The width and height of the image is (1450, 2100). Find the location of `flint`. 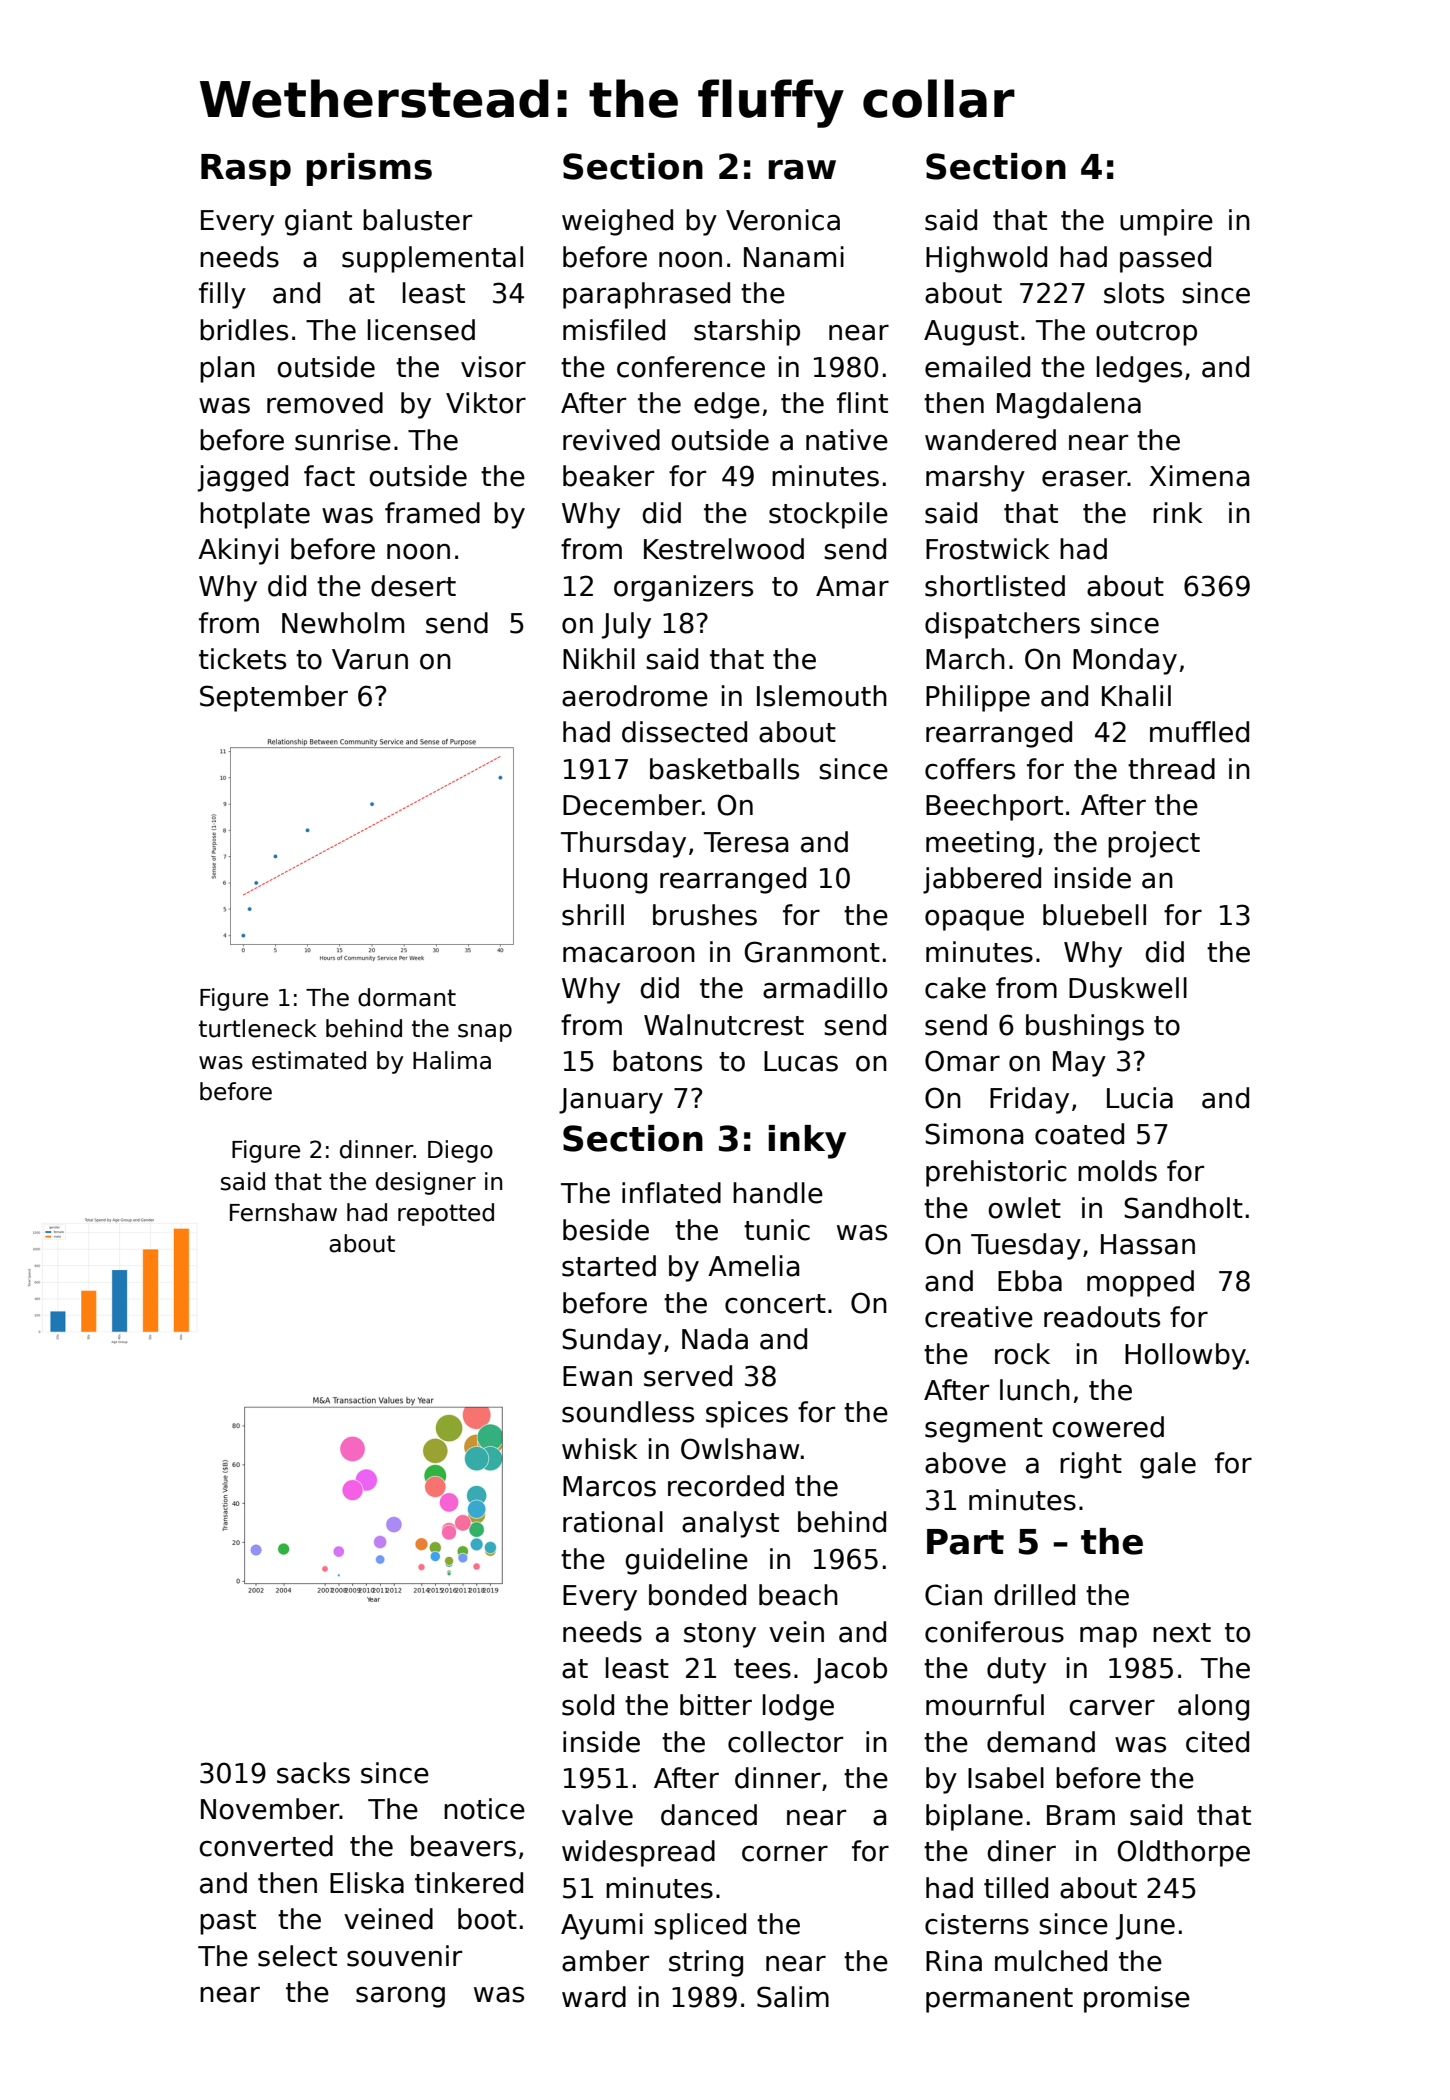

flint is located at coordinates (862, 402).
